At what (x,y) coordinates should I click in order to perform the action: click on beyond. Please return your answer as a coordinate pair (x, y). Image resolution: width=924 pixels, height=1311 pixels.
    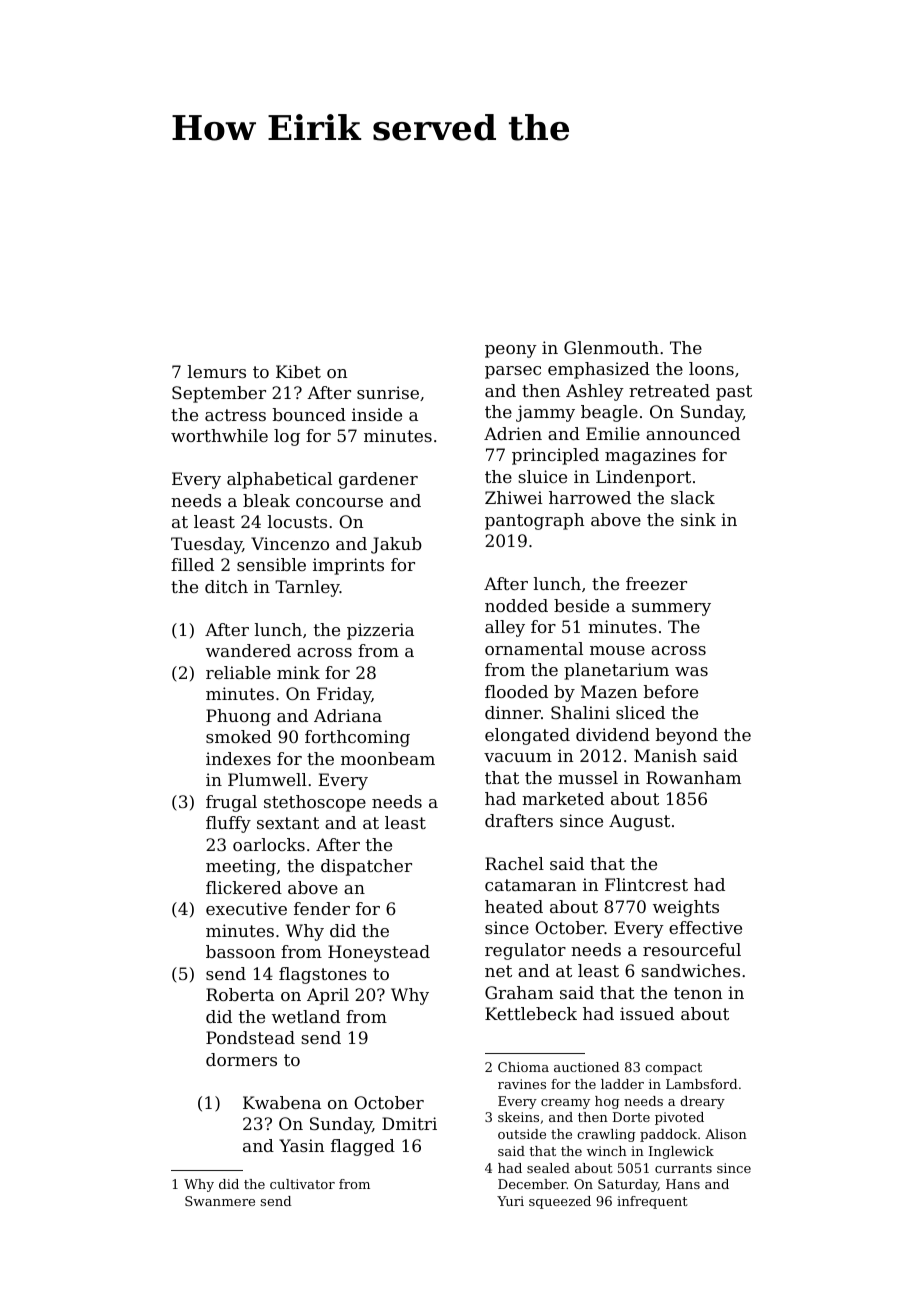
    Looking at the image, I should click on (687, 736).
